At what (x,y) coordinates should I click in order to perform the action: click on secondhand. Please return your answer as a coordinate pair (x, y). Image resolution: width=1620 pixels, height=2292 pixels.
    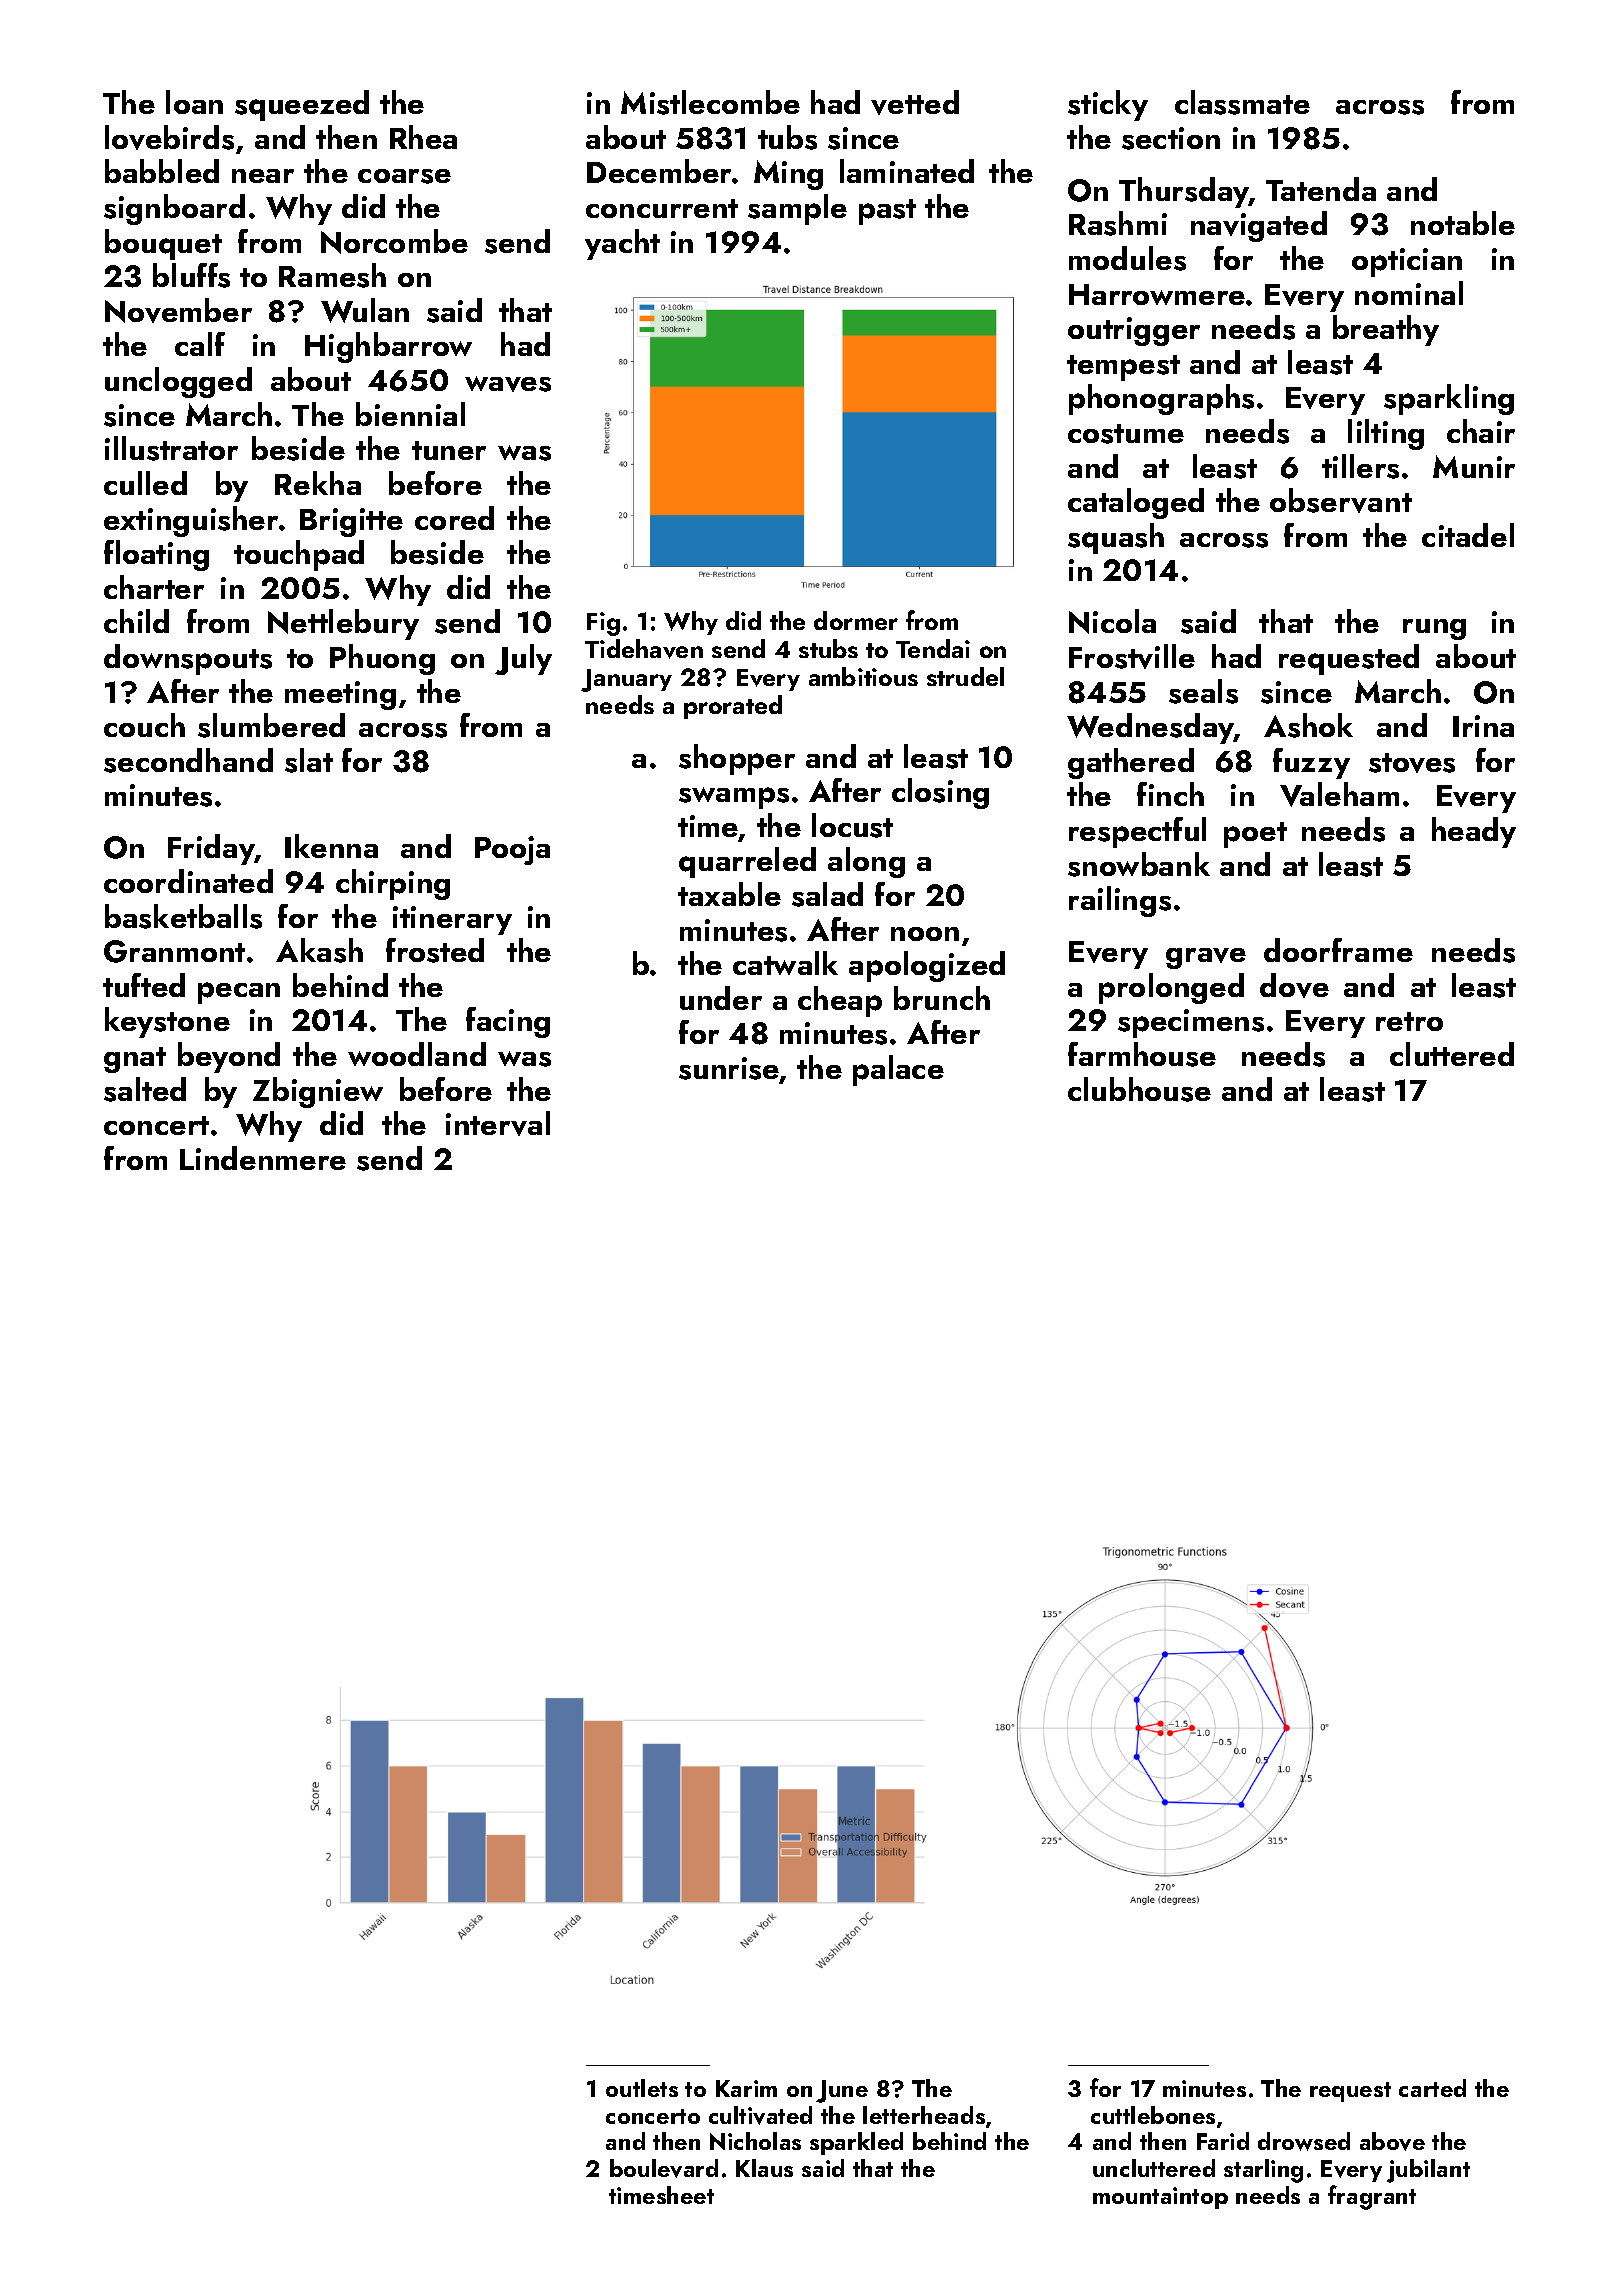
    Looking at the image, I should click on (188, 760).
